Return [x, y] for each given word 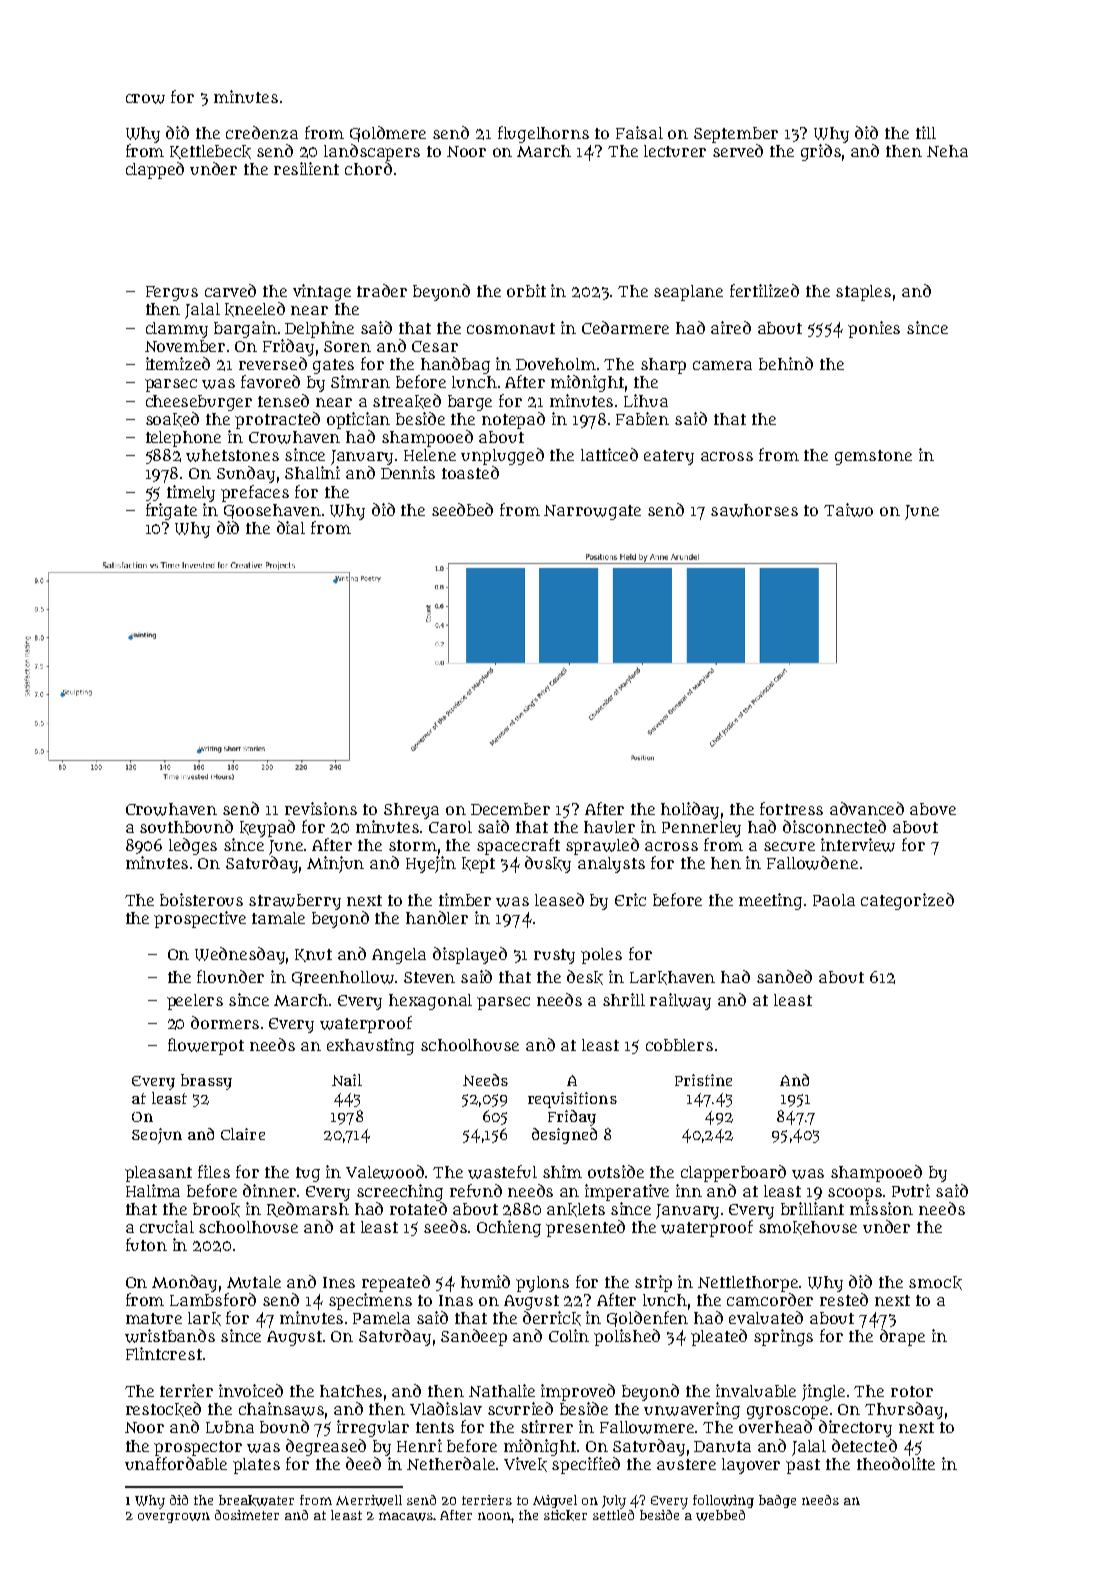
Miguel [555, 1501]
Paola [834, 900]
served [738, 150]
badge [777, 1501]
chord [368, 168]
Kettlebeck [210, 152]
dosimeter [247, 1515]
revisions [321, 808]
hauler [609, 827]
